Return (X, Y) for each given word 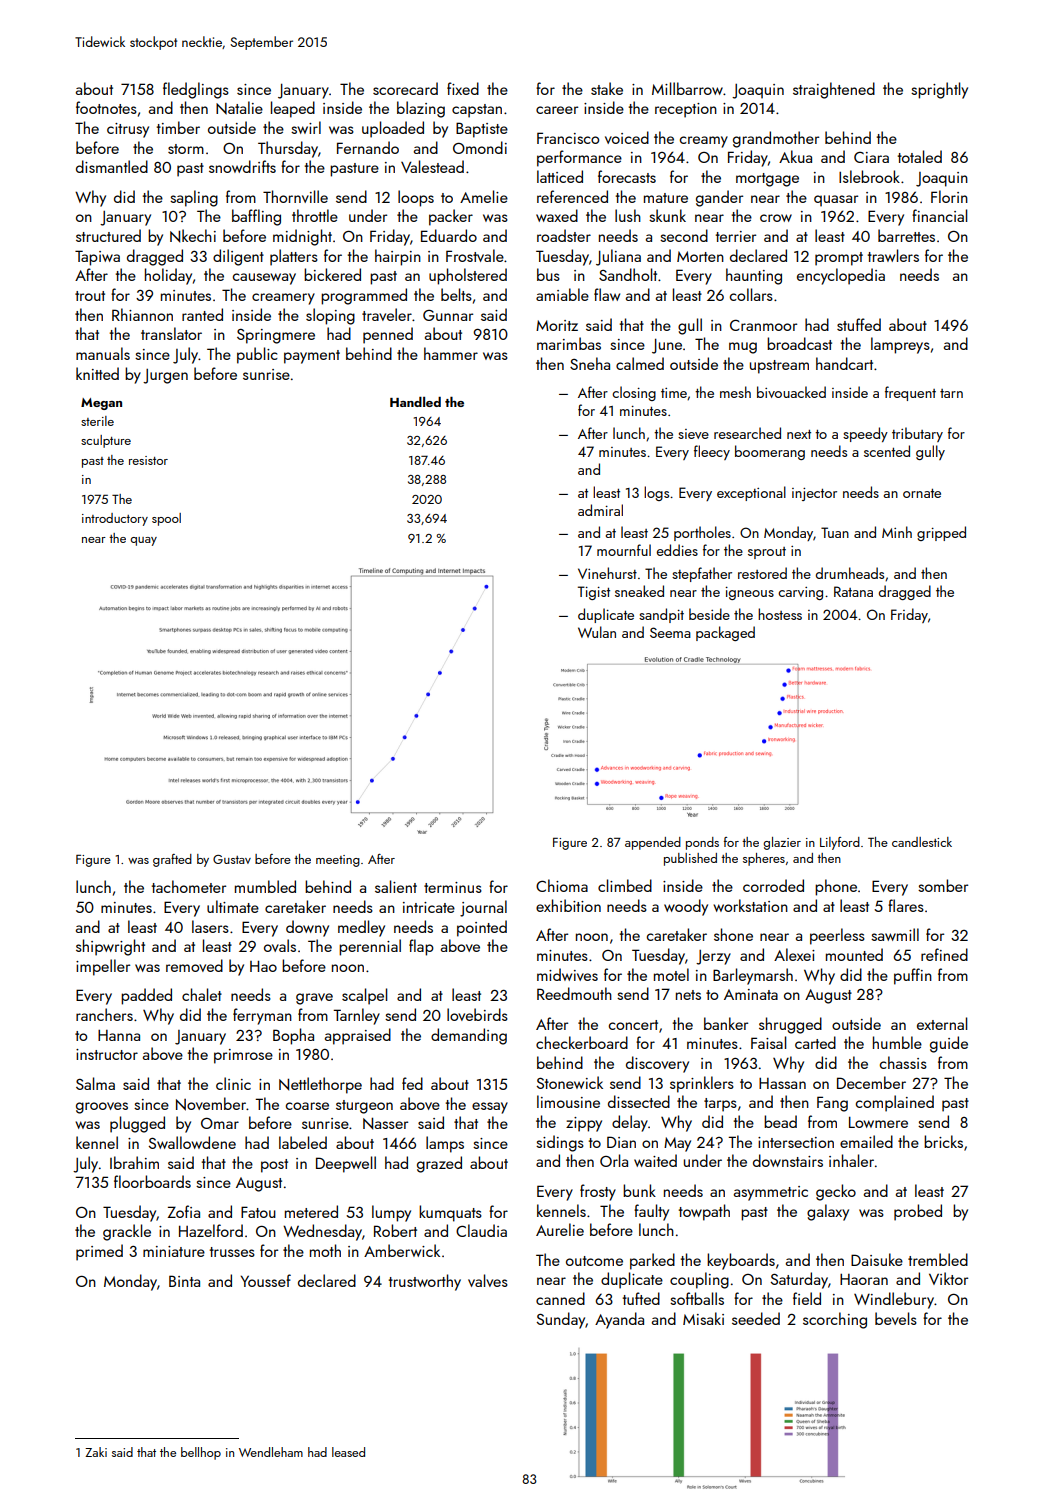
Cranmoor (763, 325)
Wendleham (271, 1452)
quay (143, 541)
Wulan (597, 632)
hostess (780, 614)
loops (416, 198)
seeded (756, 1318)
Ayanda (619, 1320)
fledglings (196, 90)
